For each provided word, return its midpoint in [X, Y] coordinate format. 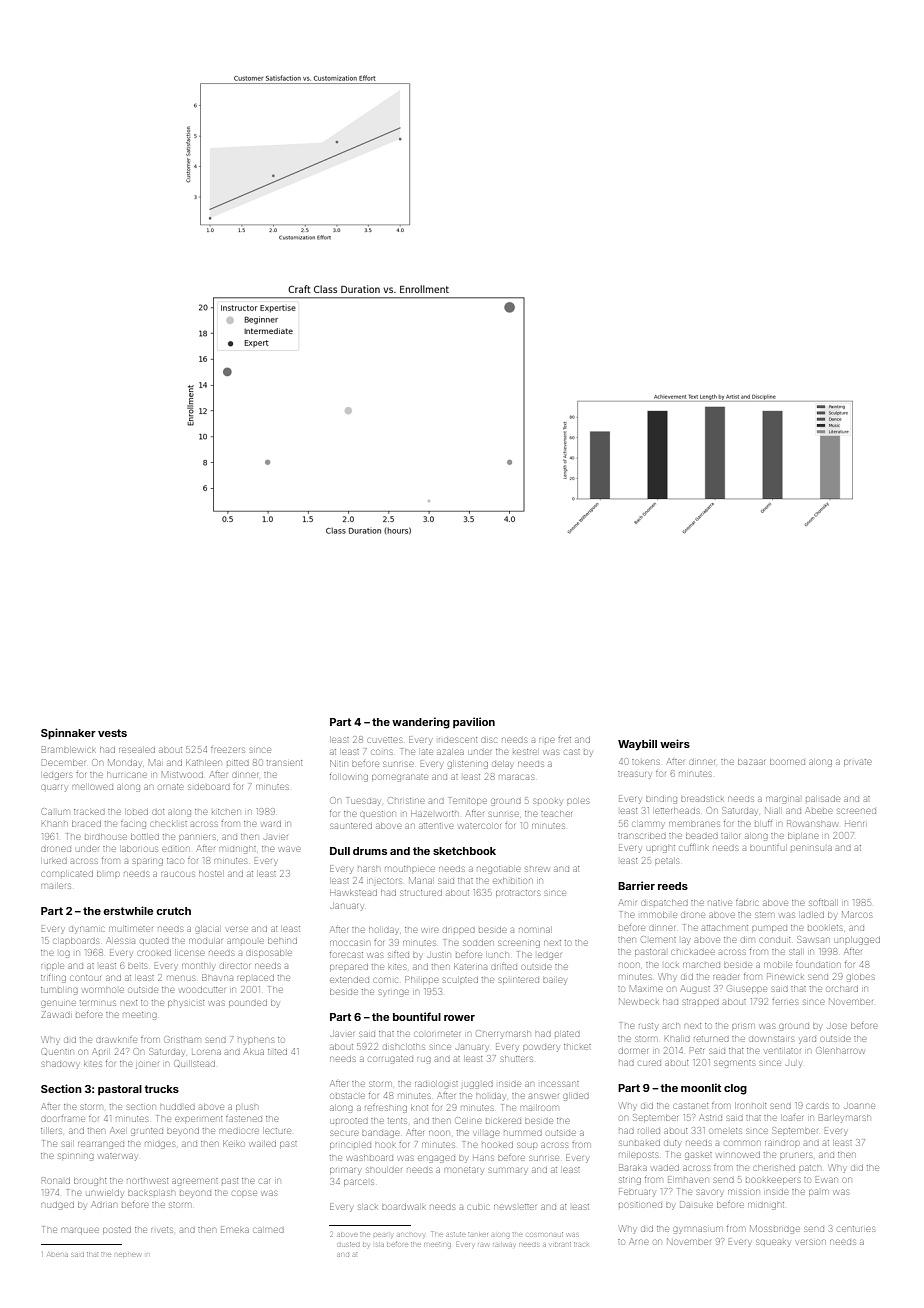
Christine [406, 800]
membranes [694, 824]
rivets [162, 1230]
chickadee [693, 952]
